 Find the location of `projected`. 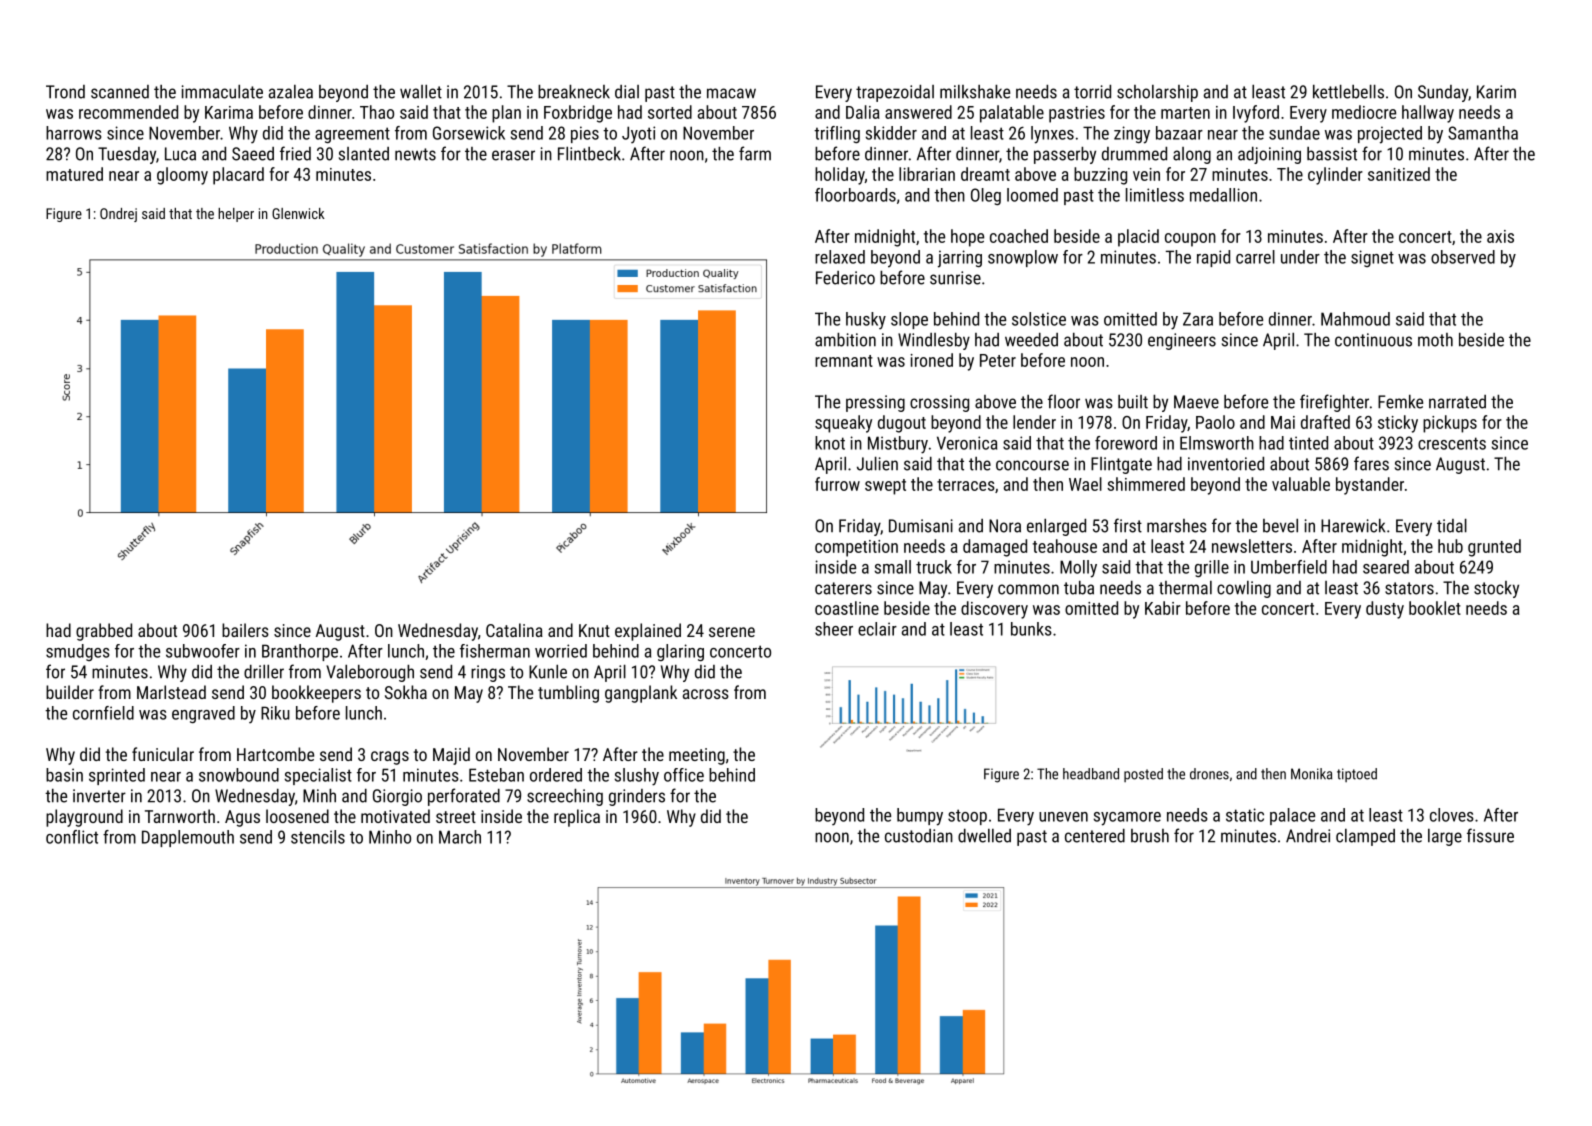

projected is located at coordinates (1390, 135).
